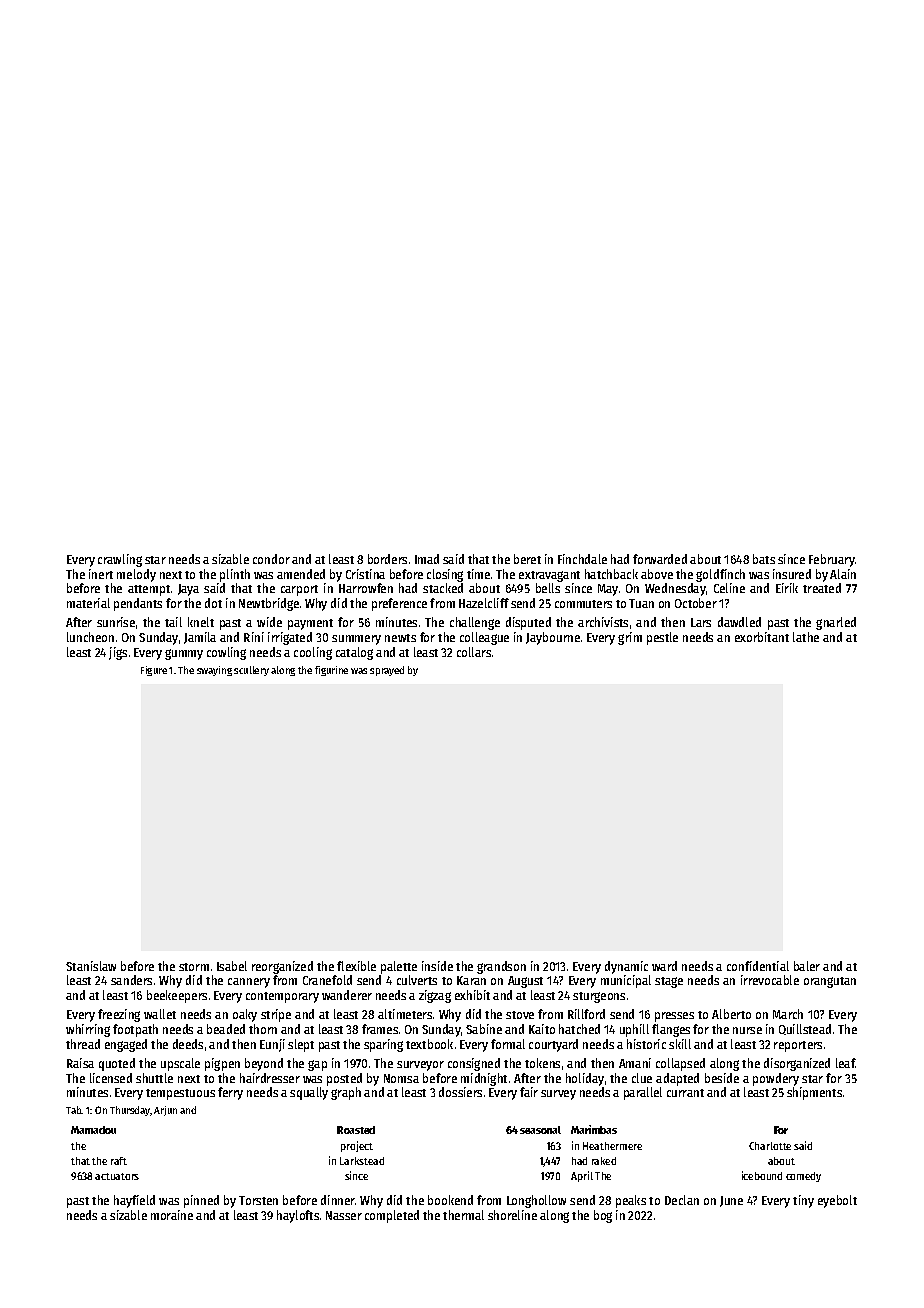  Describe the element at coordinates (194, 967) in the image. I see `storm` at that location.
